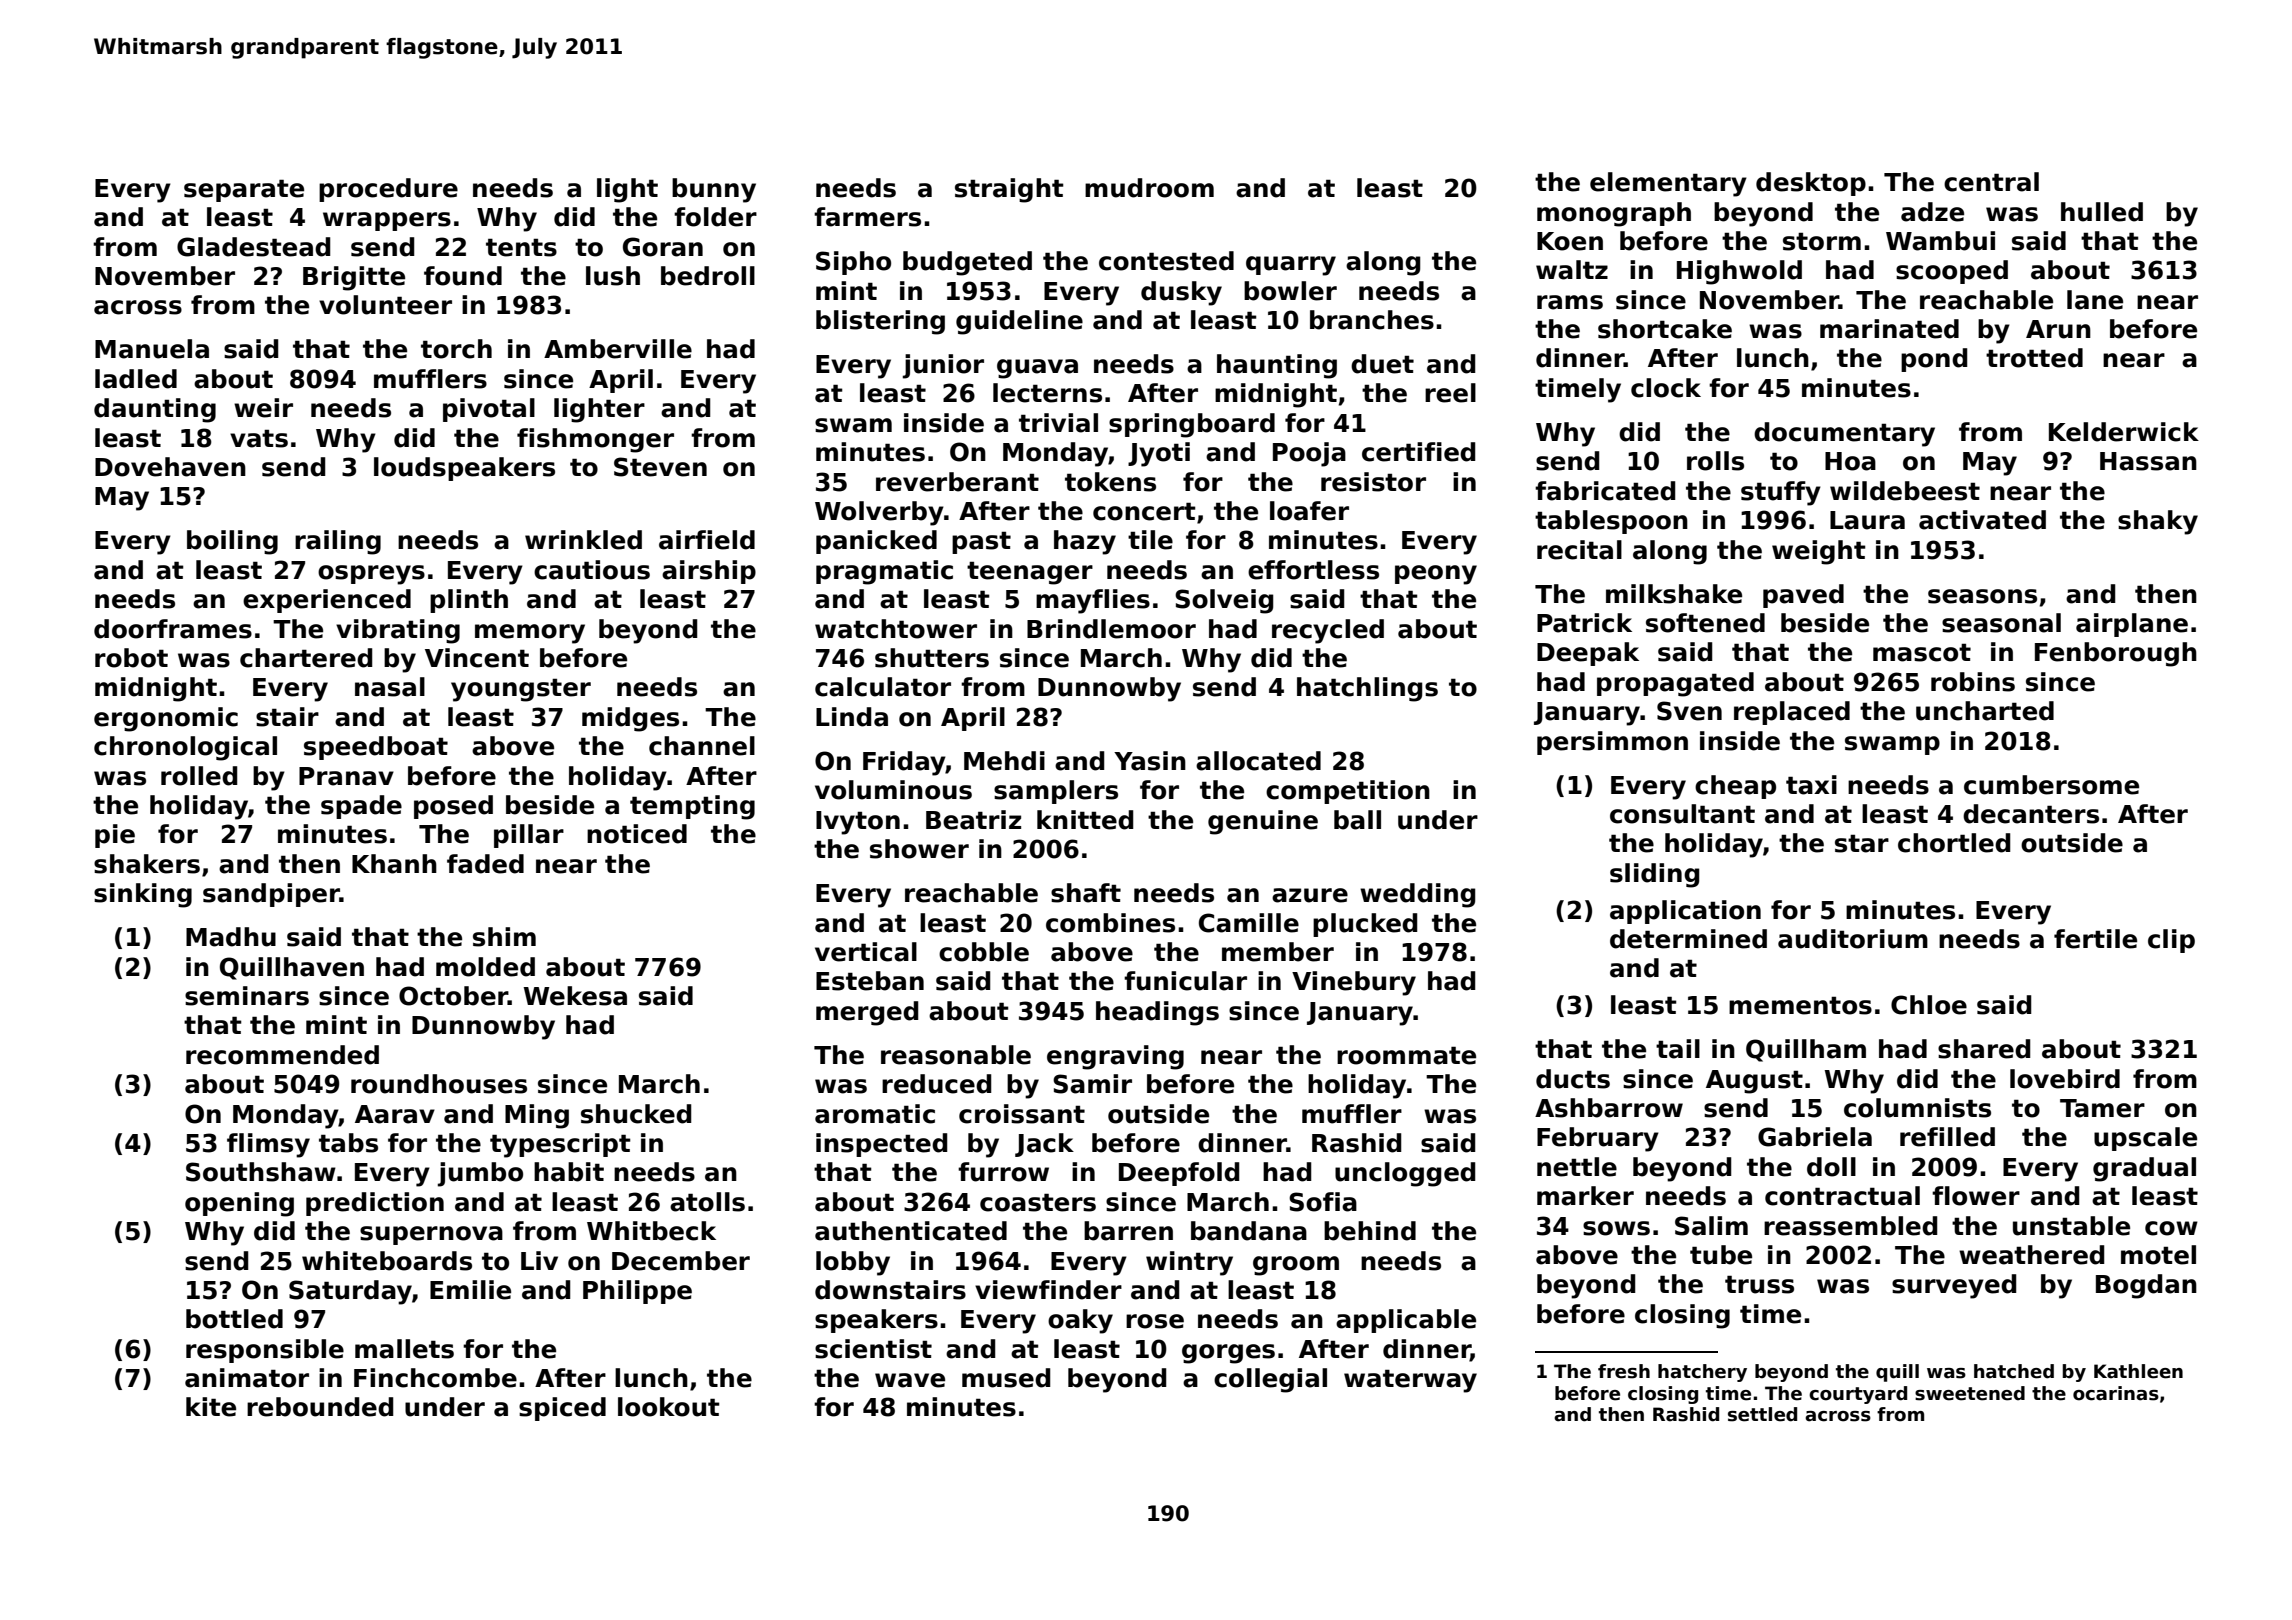 Image resolution: width=2292 pixels, height=1620 pixels. Describe the element at coordinates (2001, 623) in the image. I see `seasonal` at that location.
